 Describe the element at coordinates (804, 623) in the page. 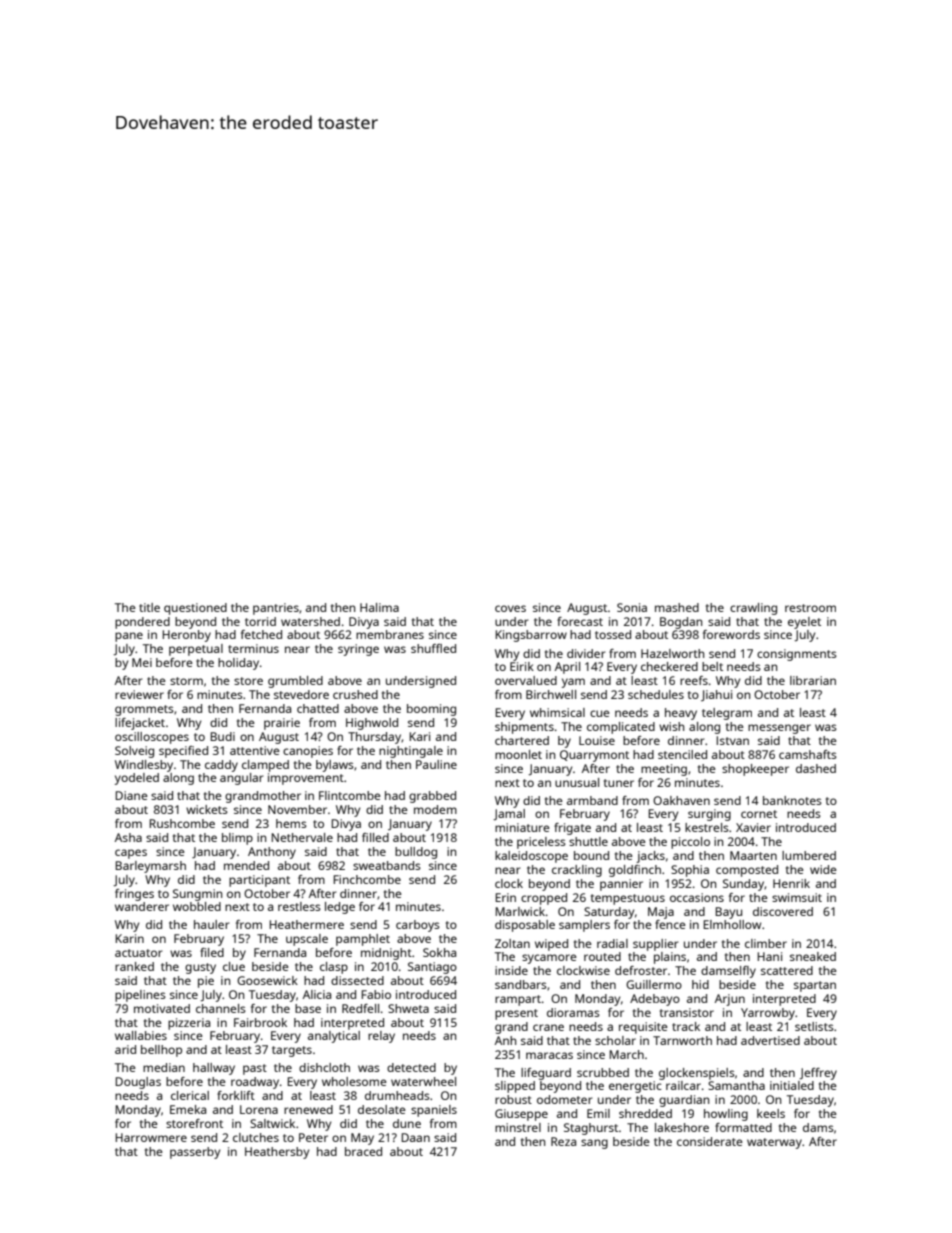

I see `eyelet` at that location.
